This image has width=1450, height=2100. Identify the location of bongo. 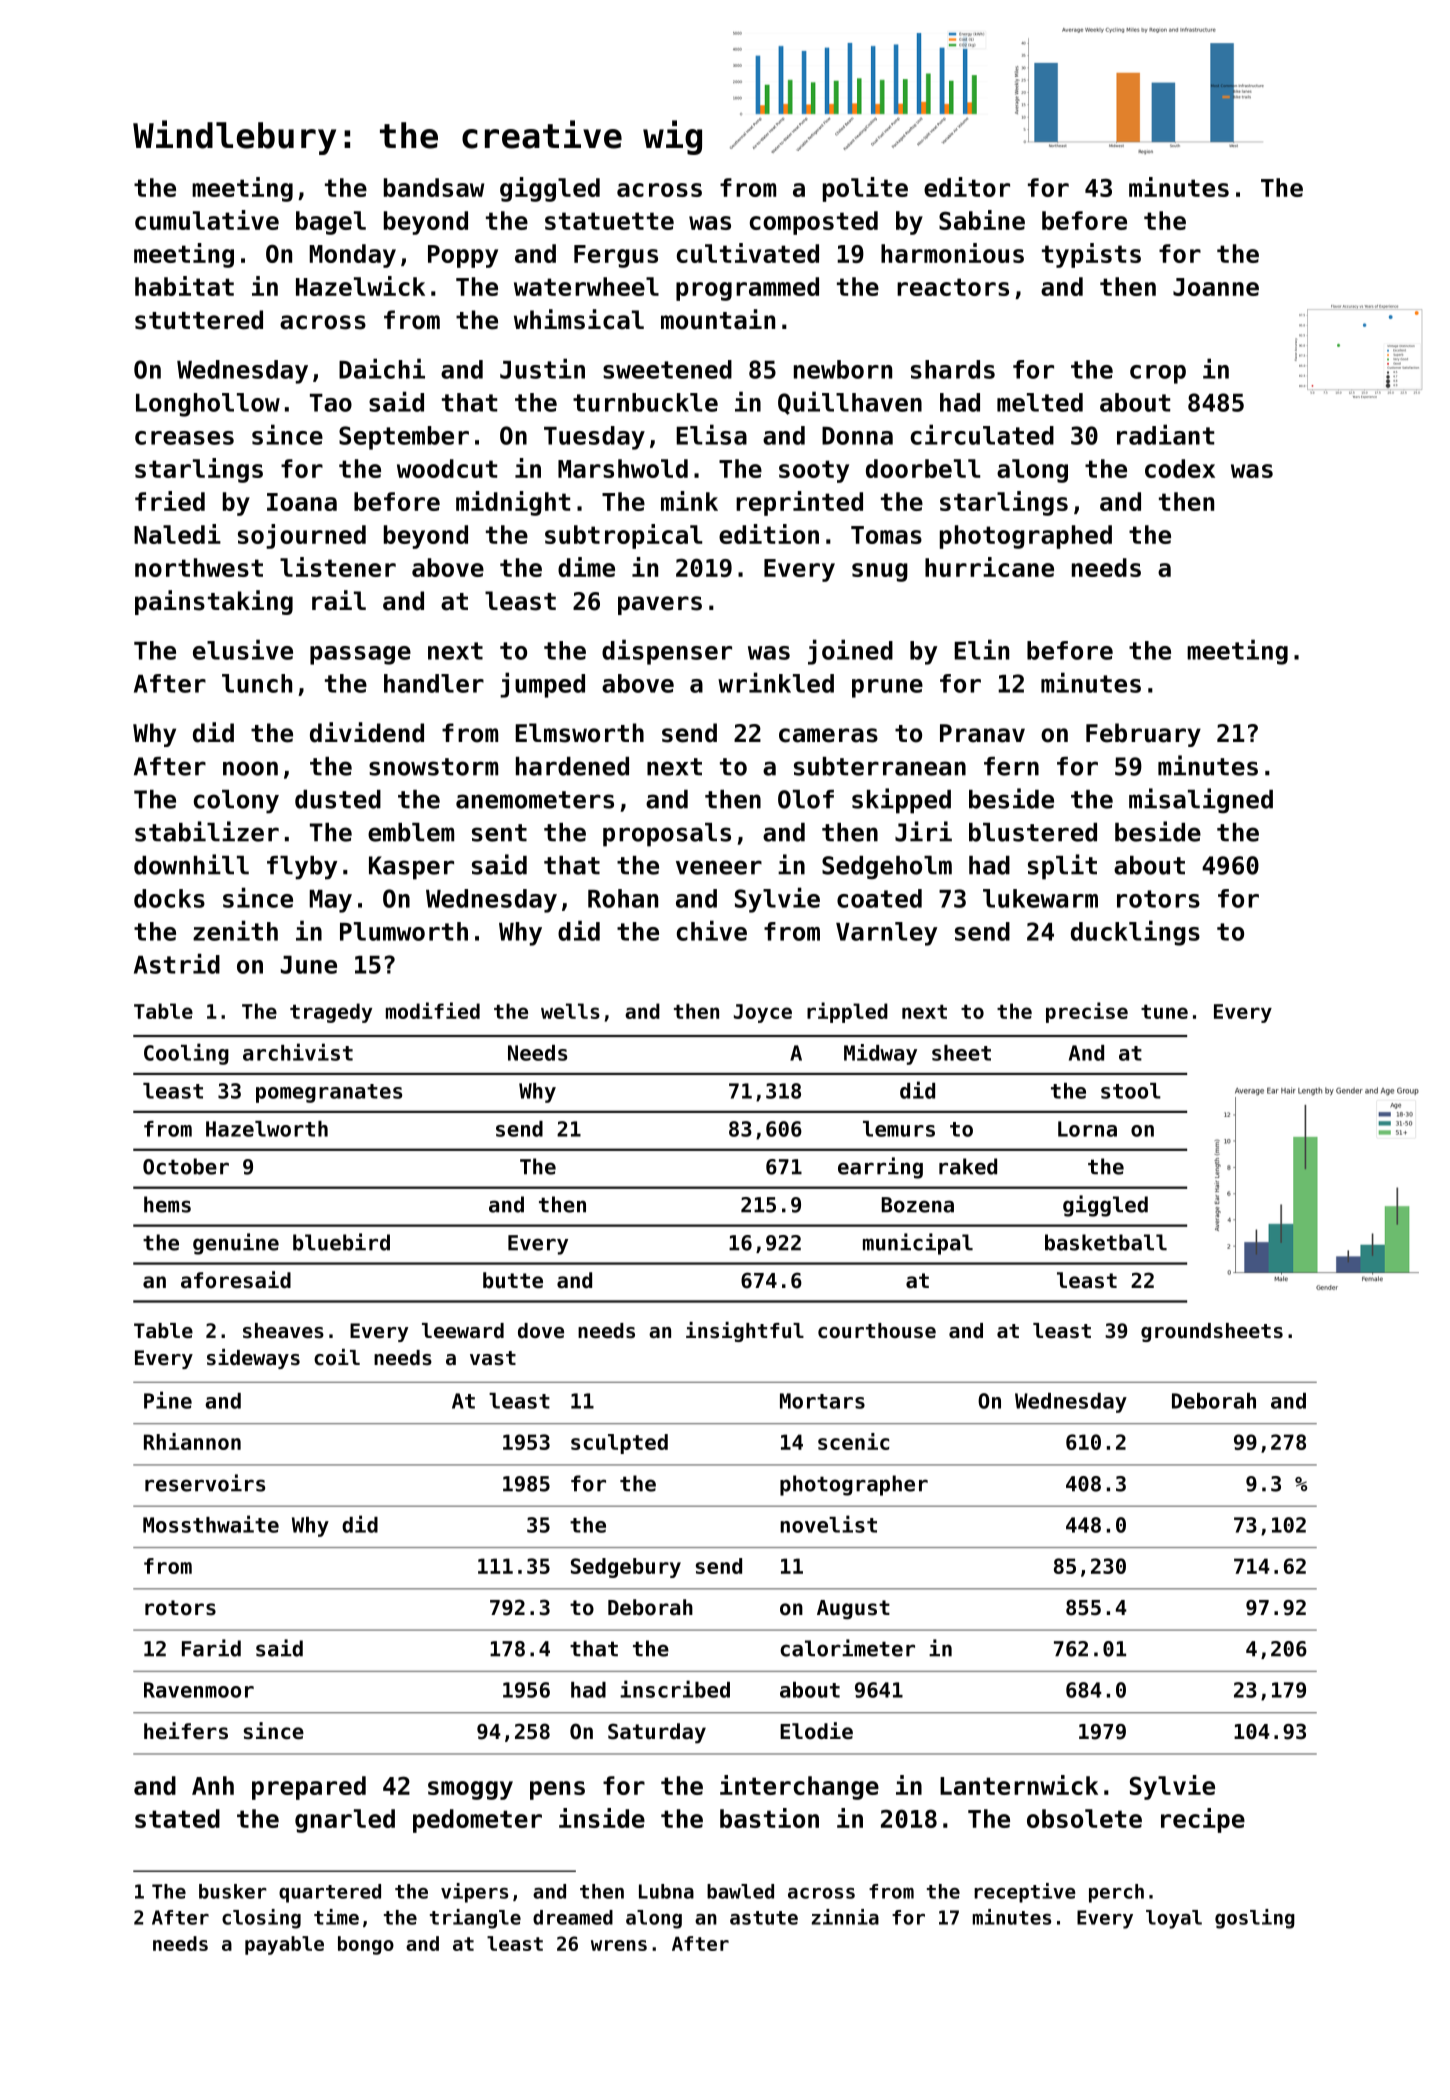
(366, 1945).
